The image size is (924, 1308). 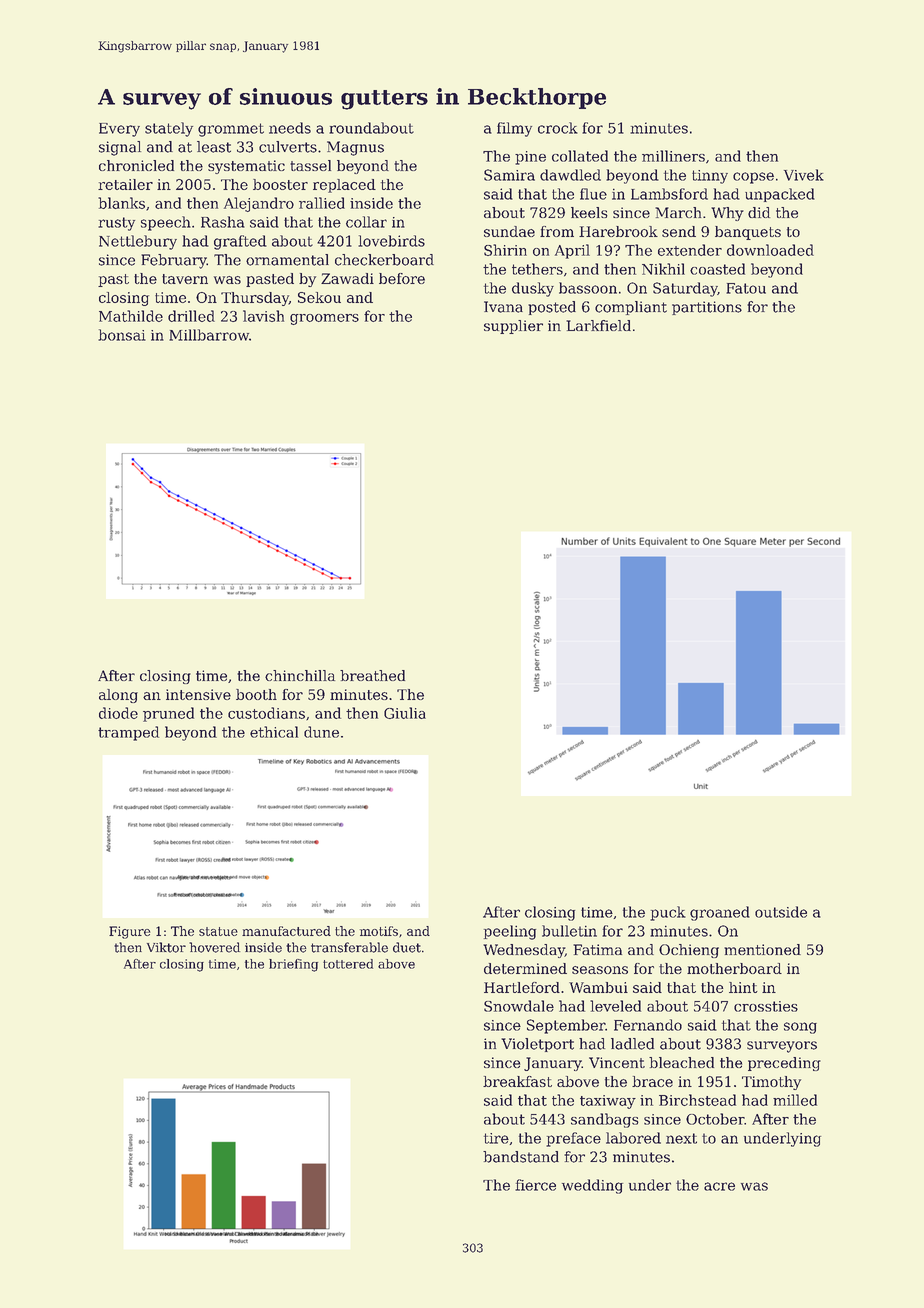 What do you see at coordinates (535, 1185) in the document?
I see `fierce` at bounding box center [535, 1185].
